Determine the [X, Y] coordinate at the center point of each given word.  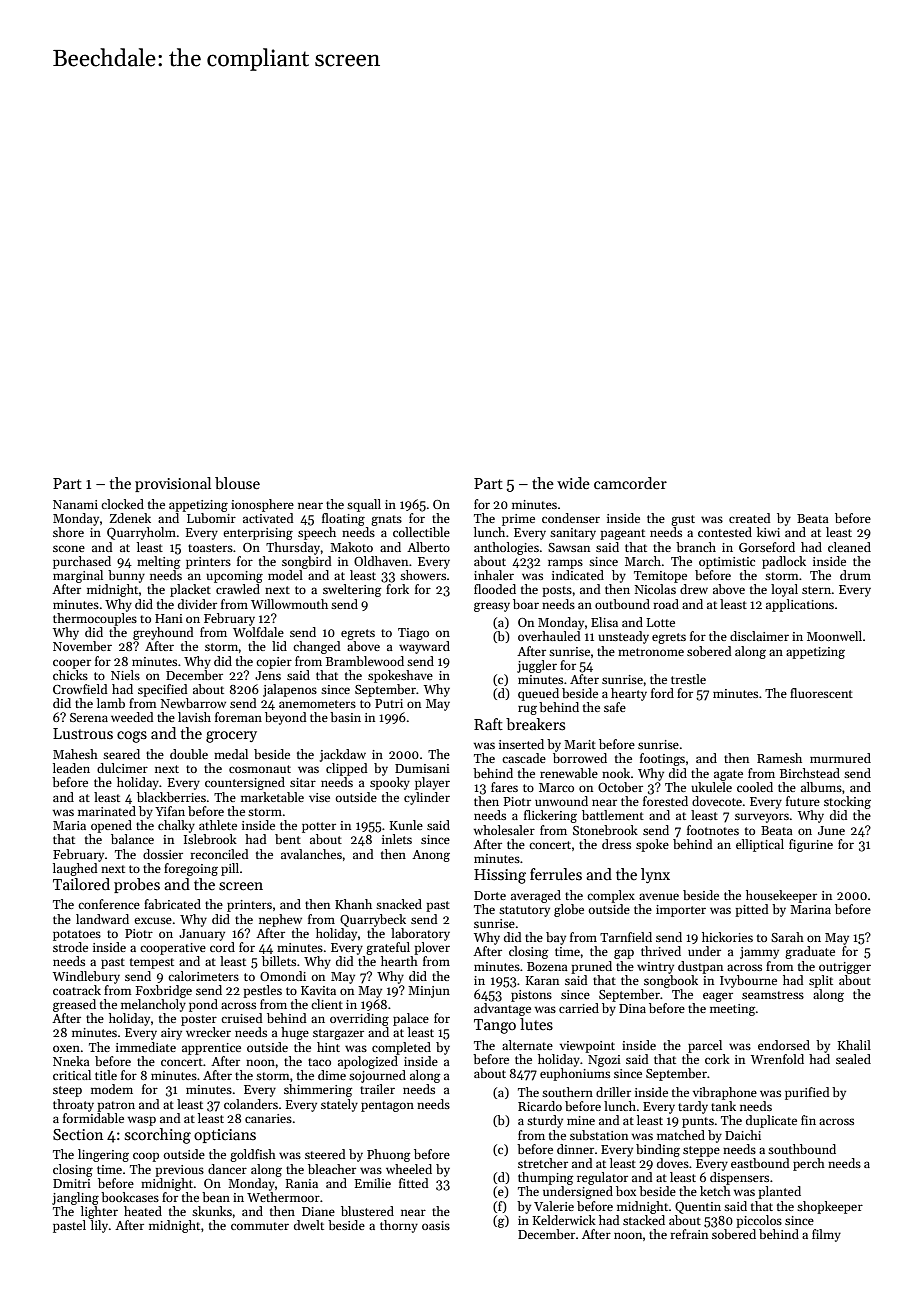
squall [364, 505]
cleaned [849, 547]
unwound [561, 801]
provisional [173, 484]
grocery [231, 737]
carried [579, 1008]
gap [624, 954]
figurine [811, 845]
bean [216, 1197]
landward [102, 919]
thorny [399, 1226]
